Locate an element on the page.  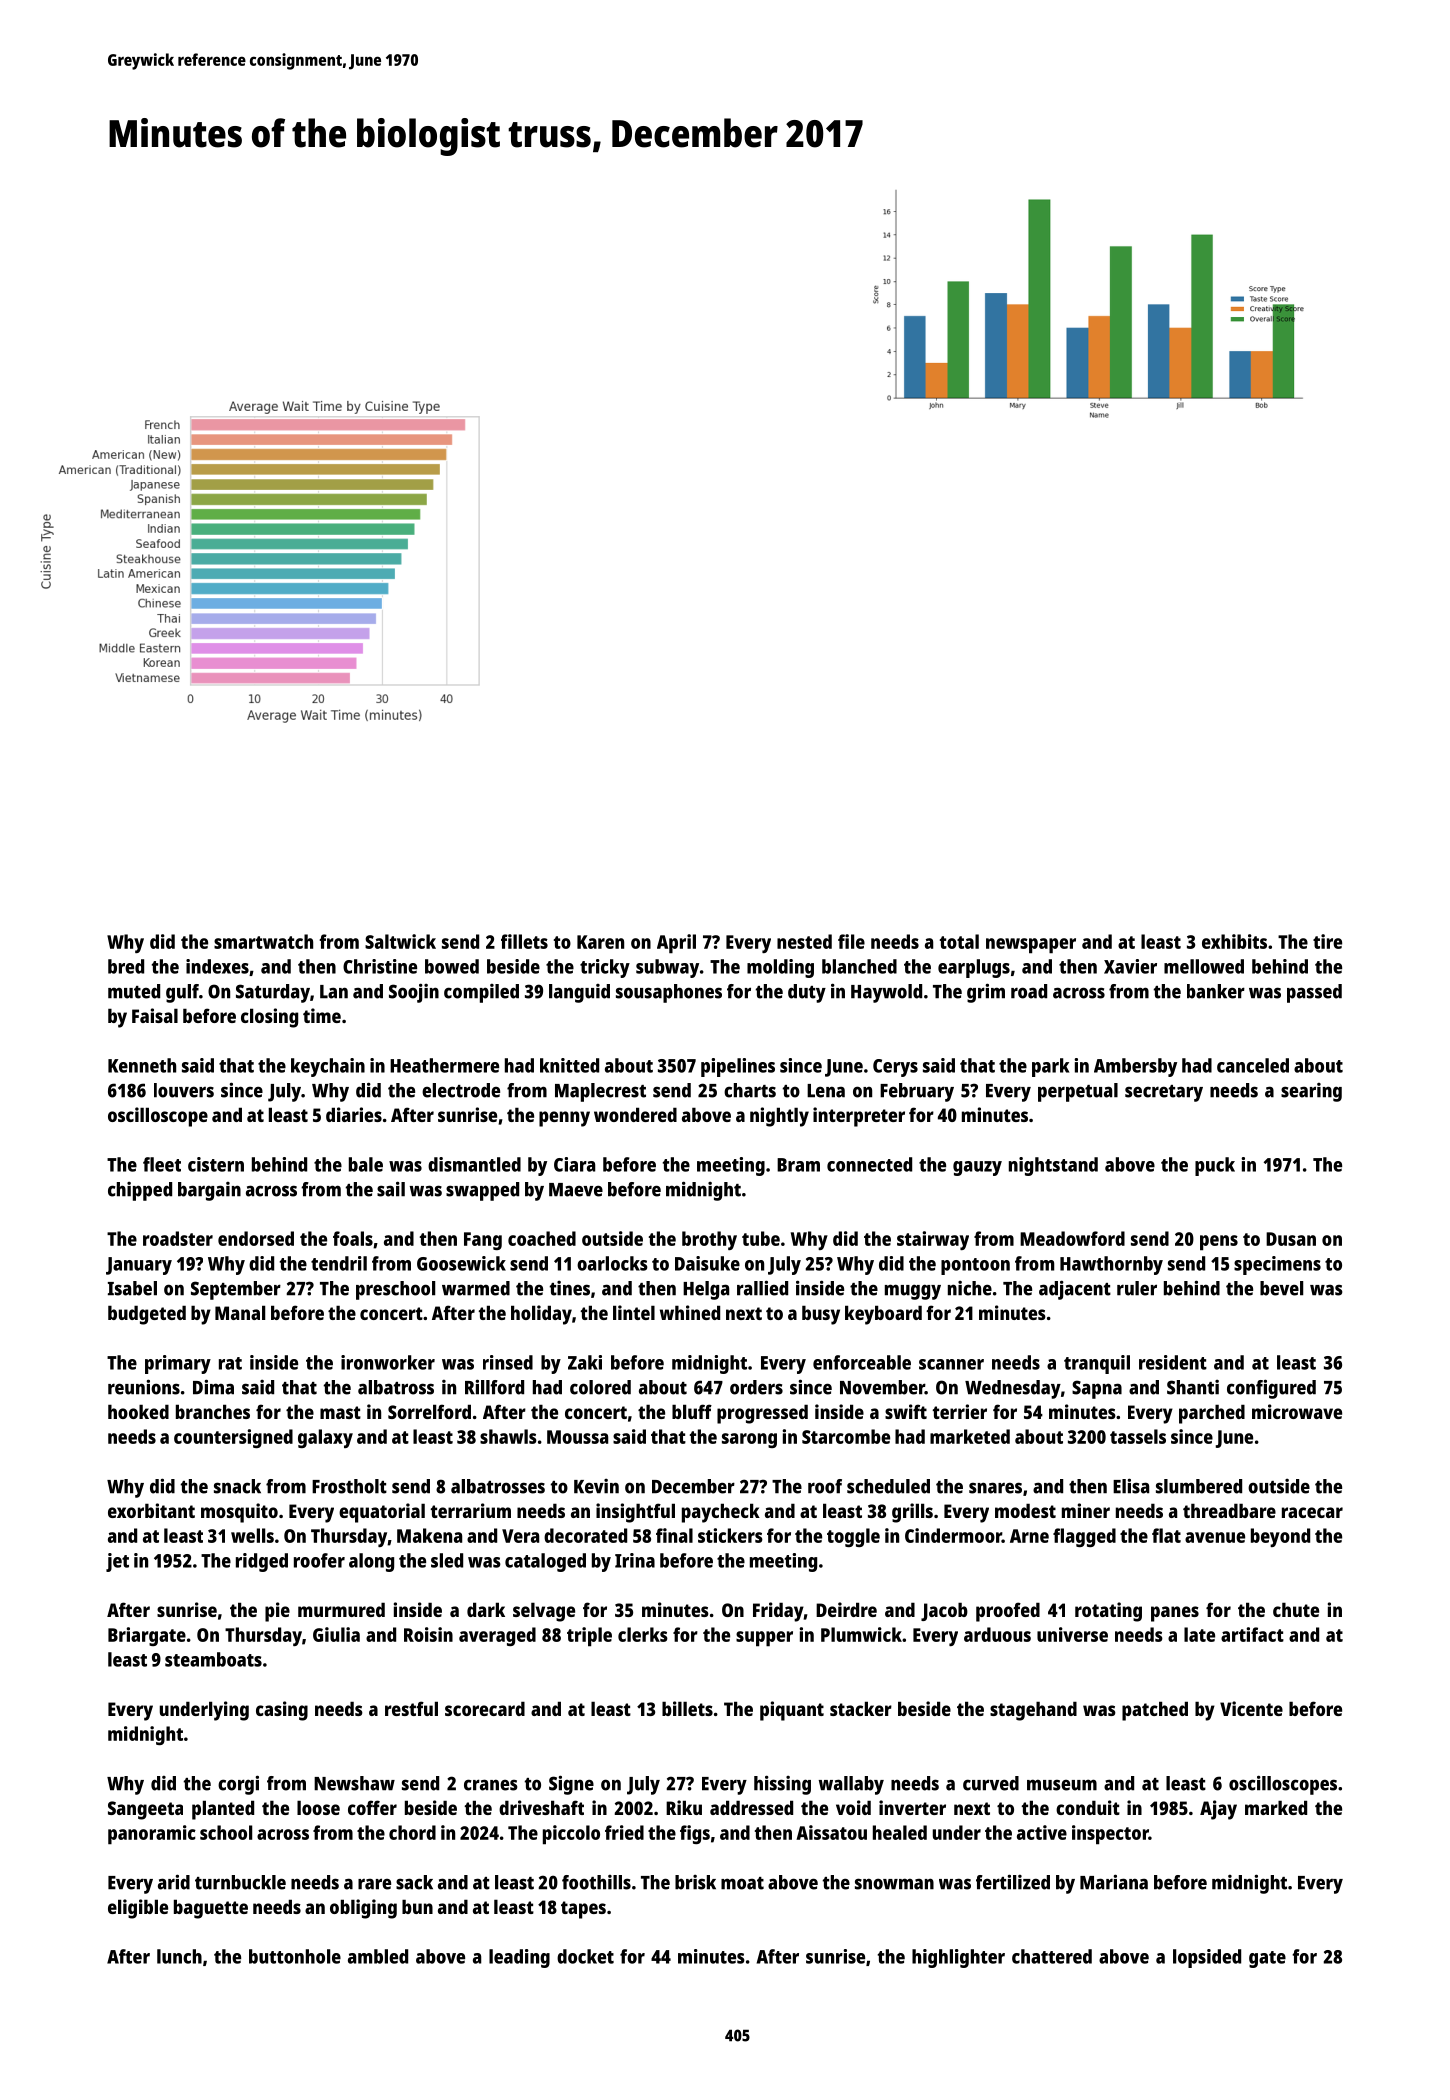
Arne is located at coordinates (1029, 1536).
